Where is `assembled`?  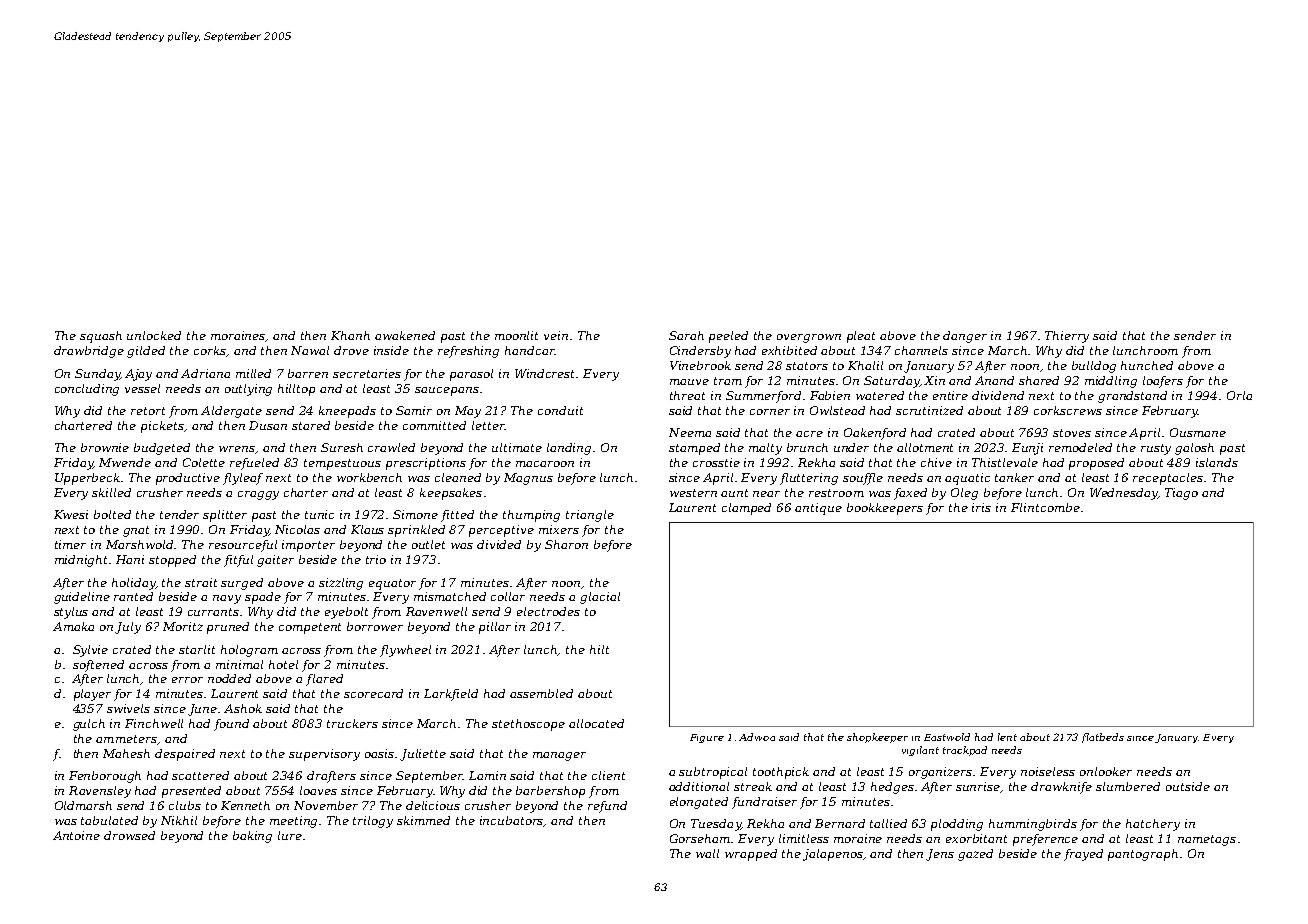
assembled is located at coordinates (541, 693).
